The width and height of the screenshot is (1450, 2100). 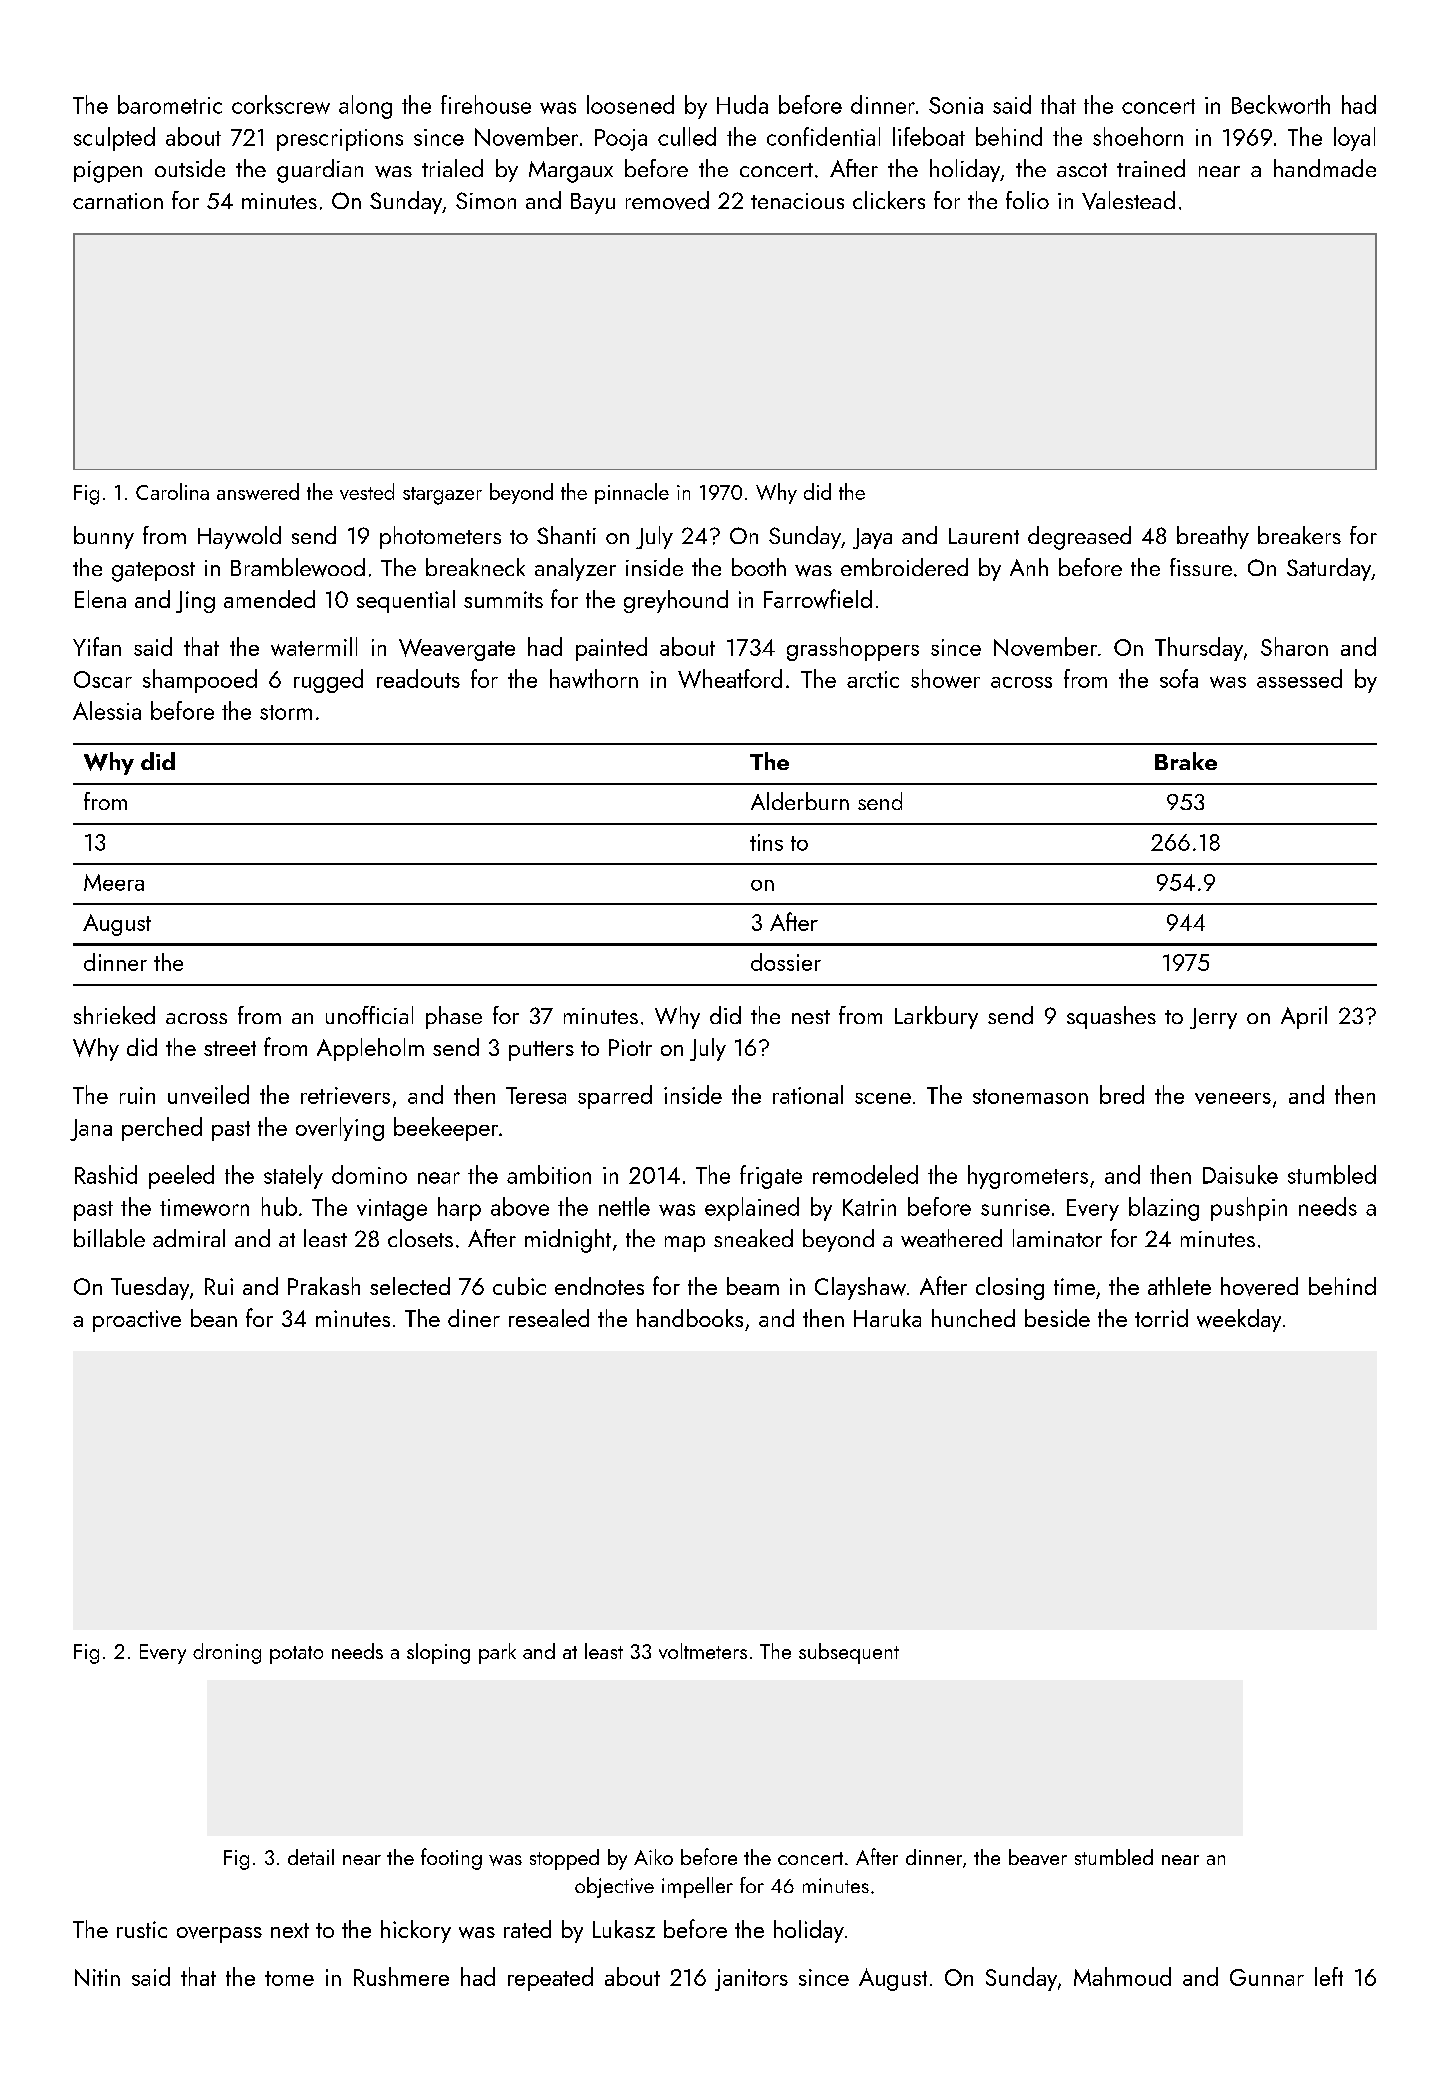 I want to click on Nitin, so click(x=97, y=1977).
